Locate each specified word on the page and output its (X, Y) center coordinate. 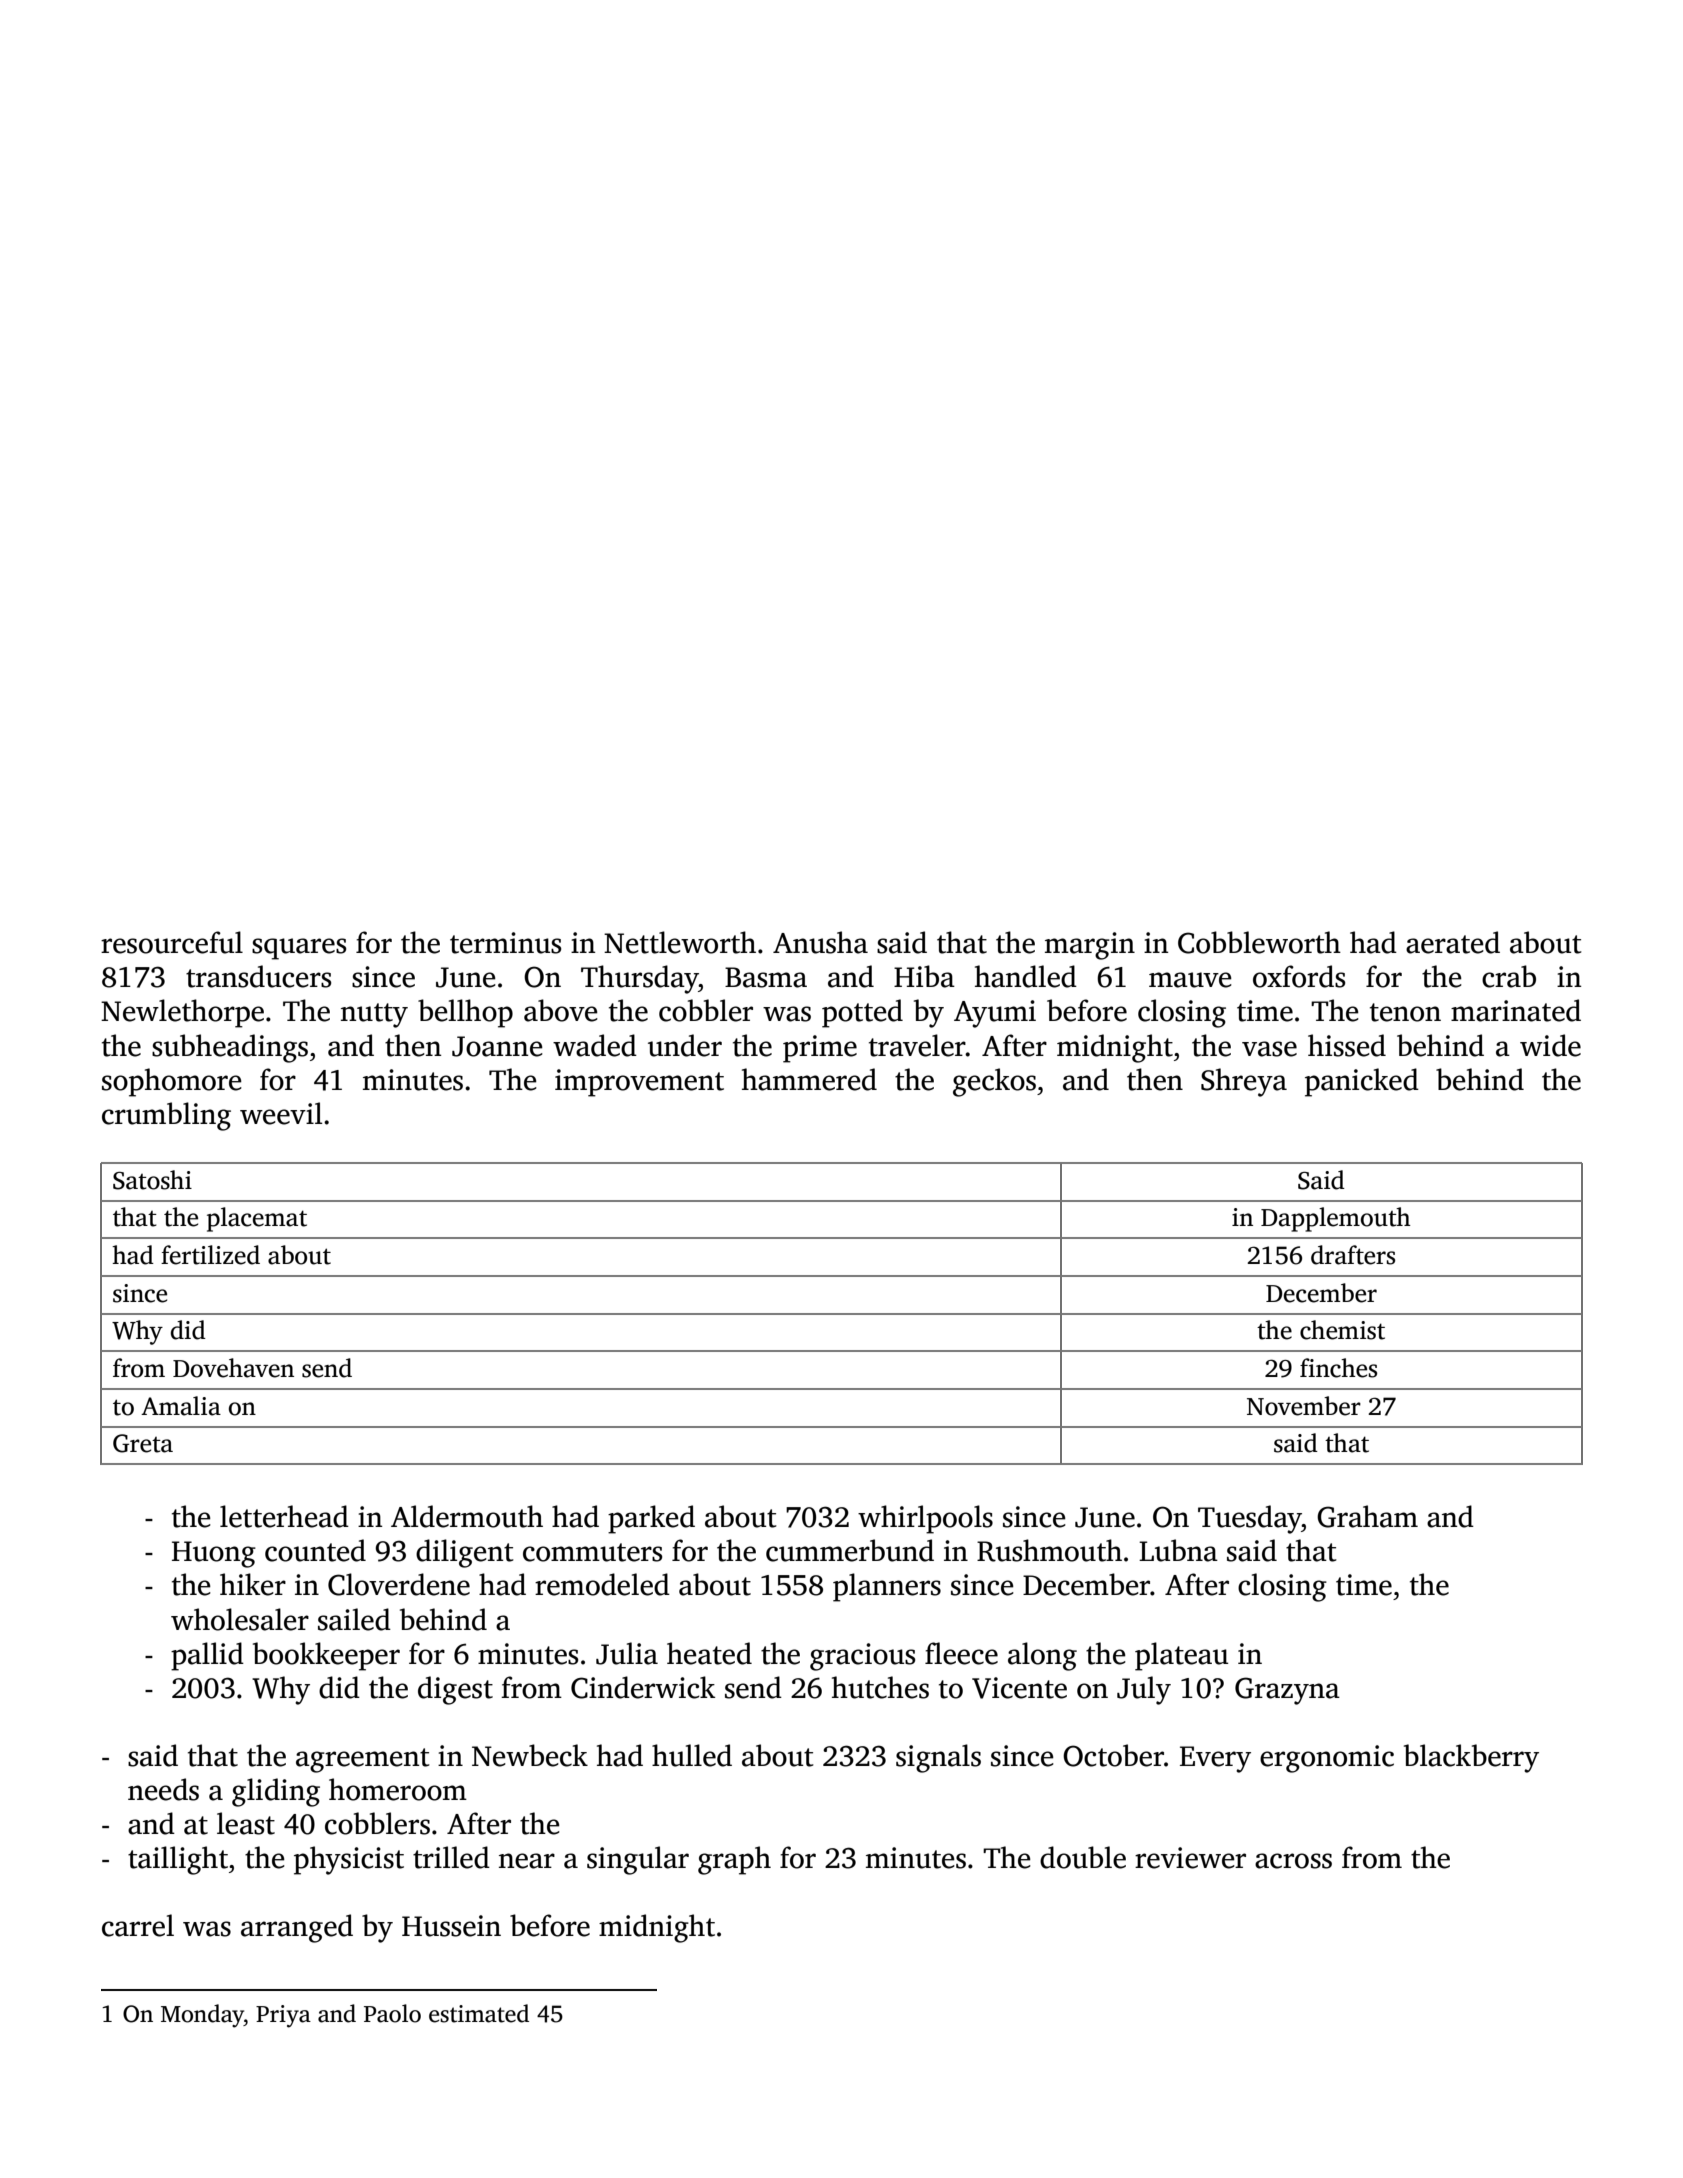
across (1293, 1861)
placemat (257, 1219)
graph (734, 1860)
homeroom (398, 1789)
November (1304, 1406)
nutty (374, 1015)
